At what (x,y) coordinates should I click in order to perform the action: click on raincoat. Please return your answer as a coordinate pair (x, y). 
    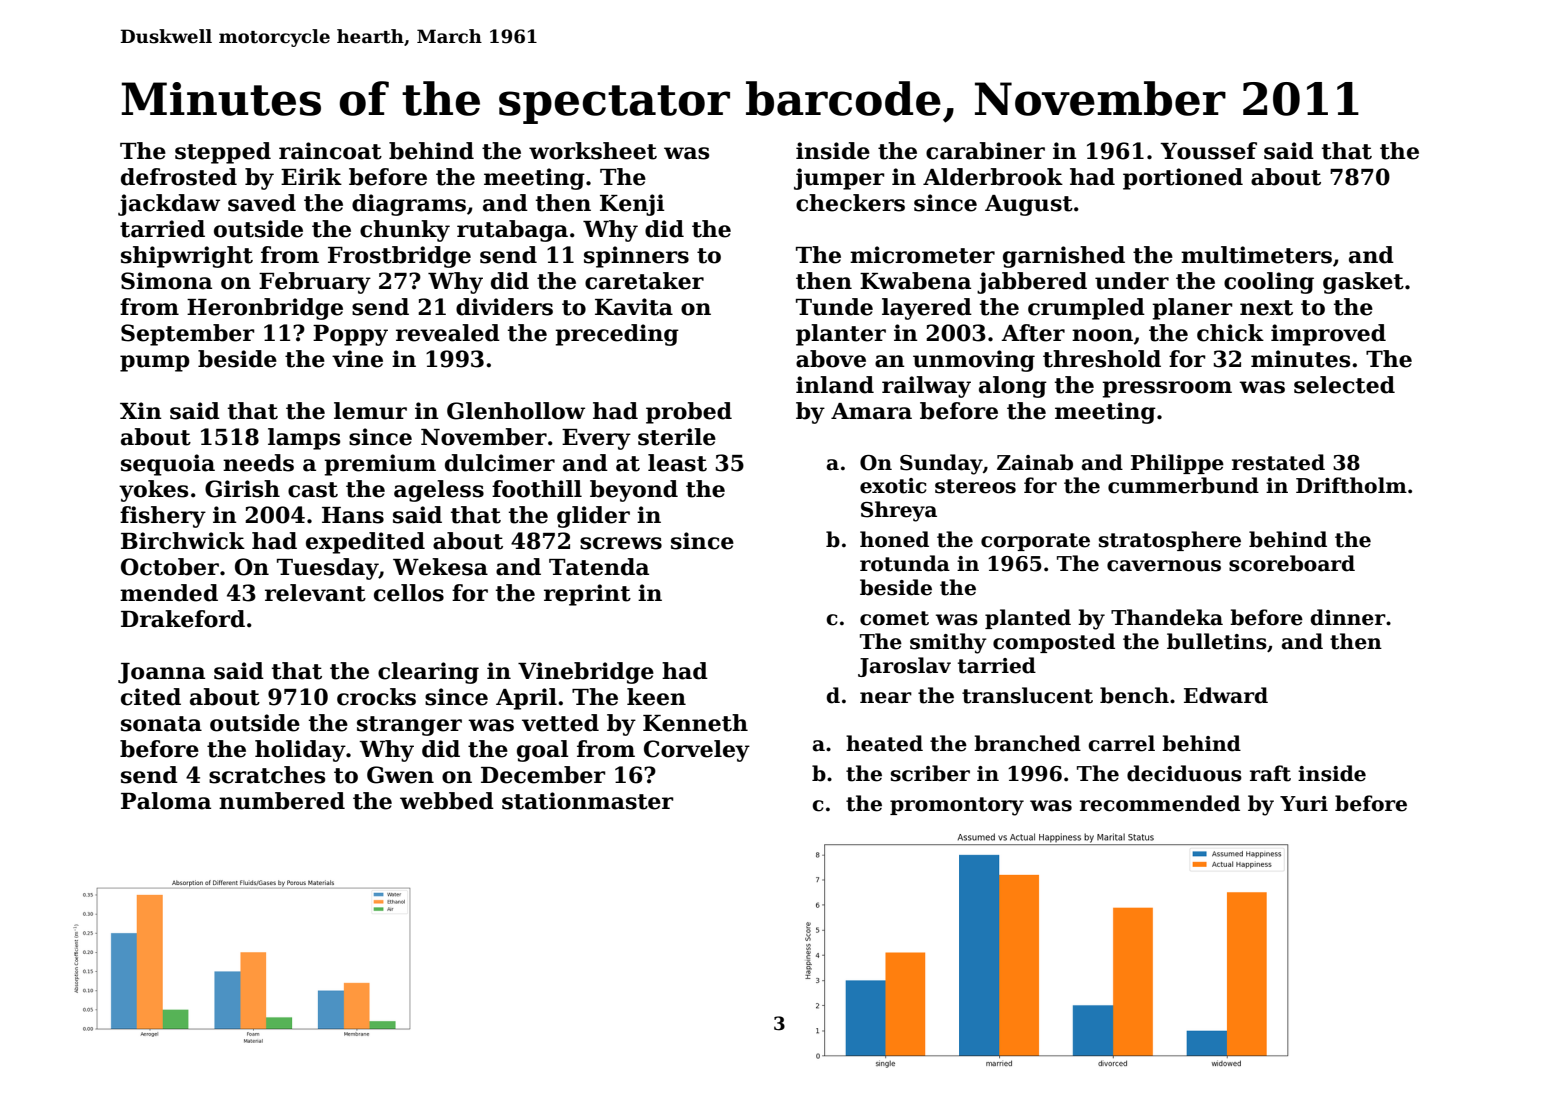
    Looking at the image, I should click on (330, 151).
